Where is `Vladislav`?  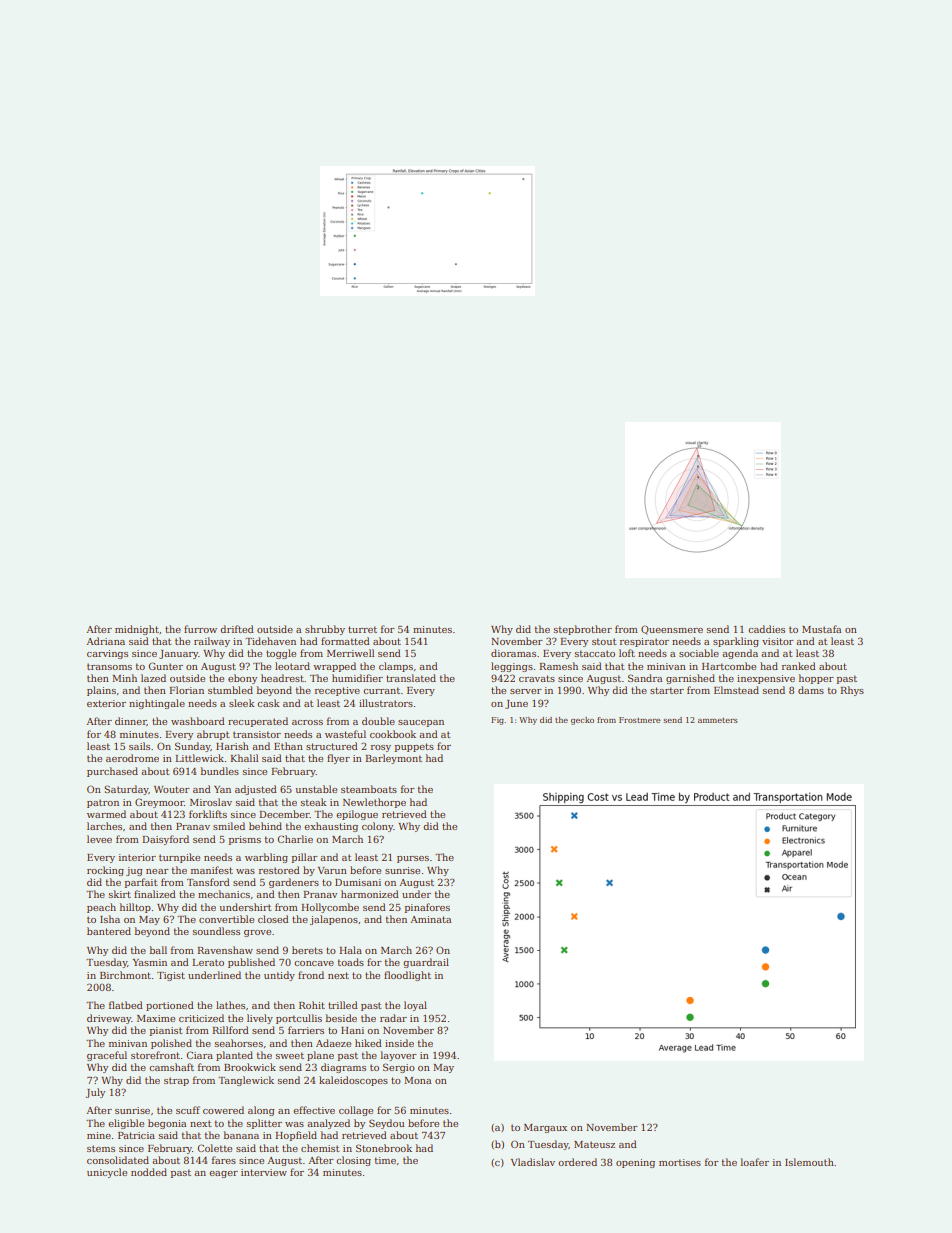 Vladislav is located at coordinates (533, 1162).
